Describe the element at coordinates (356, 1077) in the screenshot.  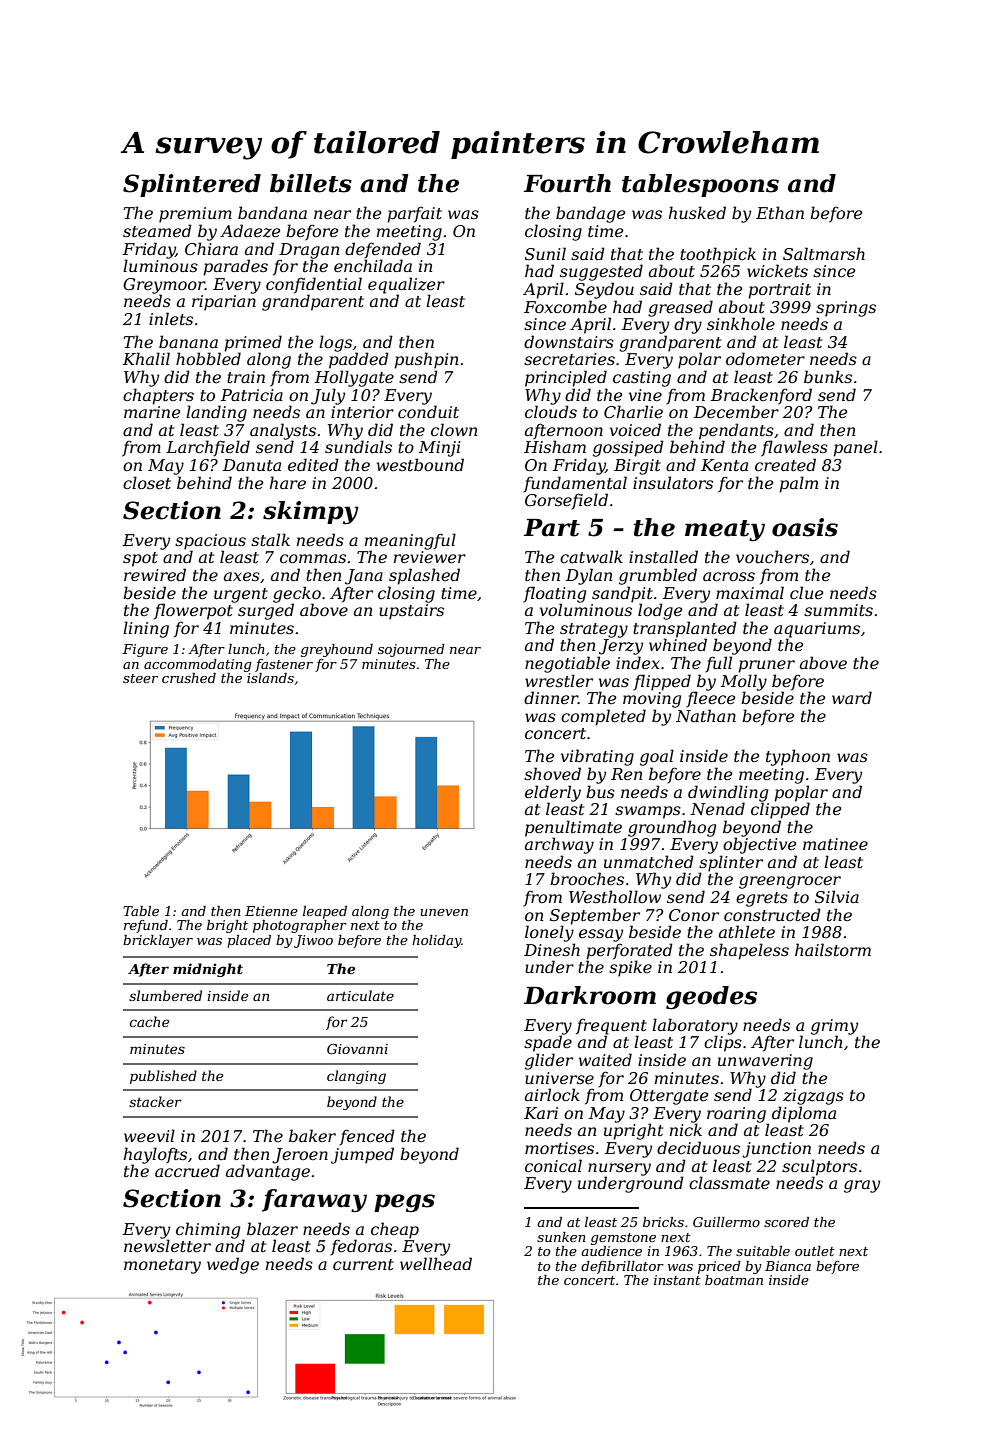
I see `clanging` at that location.
